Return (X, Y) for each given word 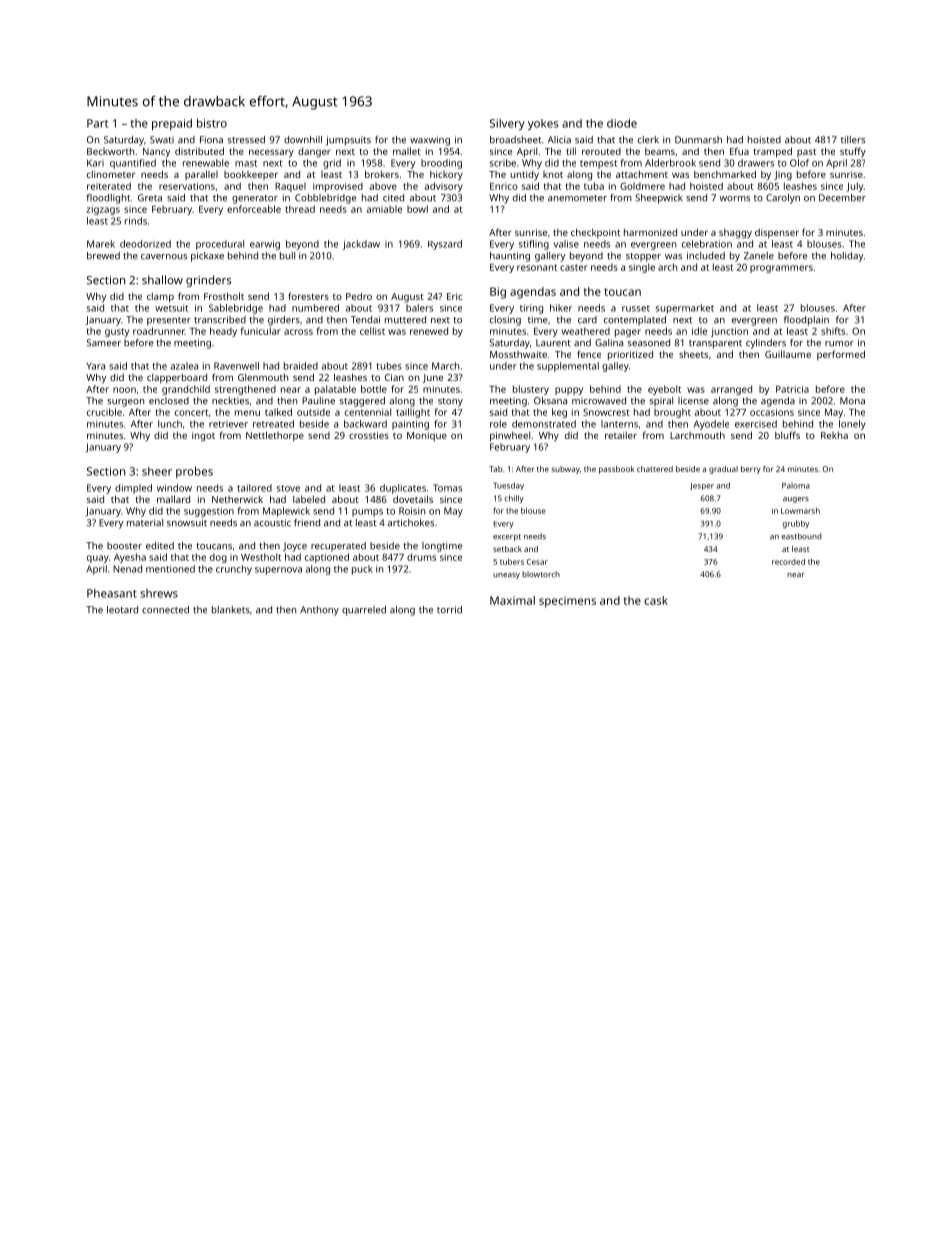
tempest (598, 164)
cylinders (766, 344)
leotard (122, 610)
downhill (303, 140)
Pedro (359, 296)
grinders (208, 281)
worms (734, 199)
